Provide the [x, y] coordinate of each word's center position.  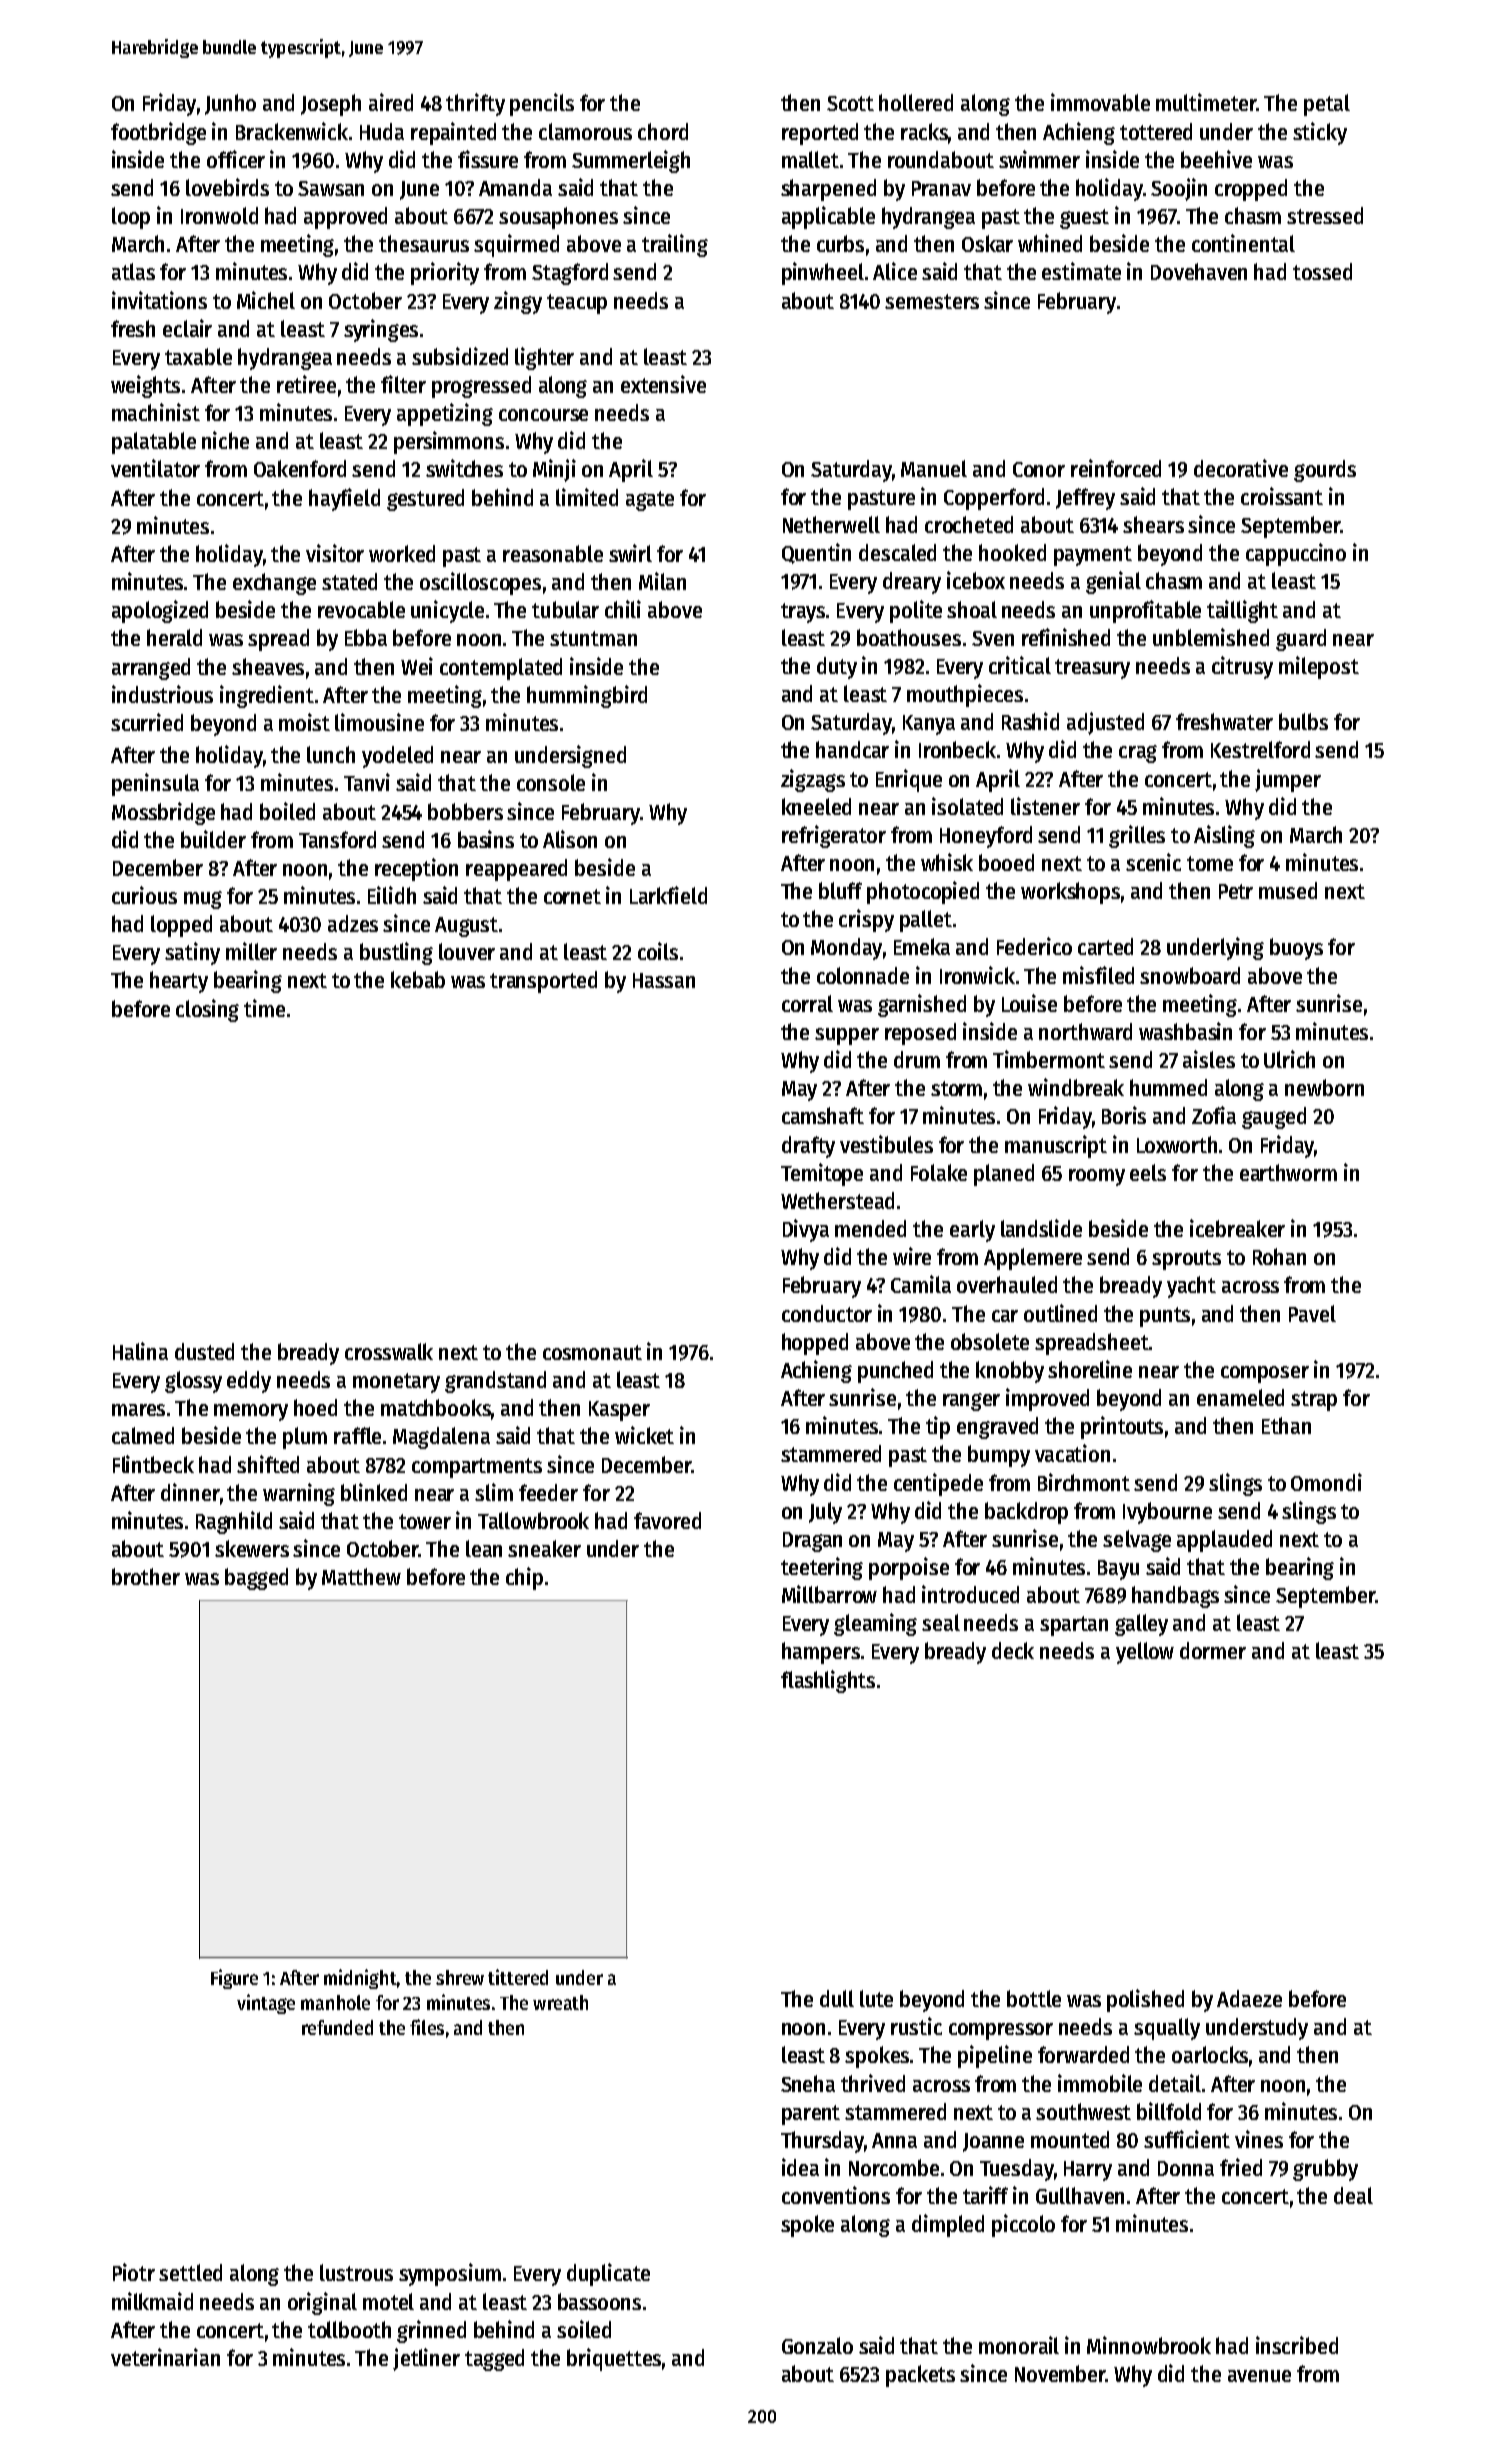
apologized [160, 611]
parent [811, 2115]
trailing [675, 245]
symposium [450, 2274]
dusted [204, 1351]
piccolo [1023, 2225]
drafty [808, 1147]
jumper [1288, 780]
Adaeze [1249, 1998]
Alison [570, 839]
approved [345, 218]
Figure [234, 1979]
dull [837, 1998]
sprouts [1186, 1260]
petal [1327, 105]
